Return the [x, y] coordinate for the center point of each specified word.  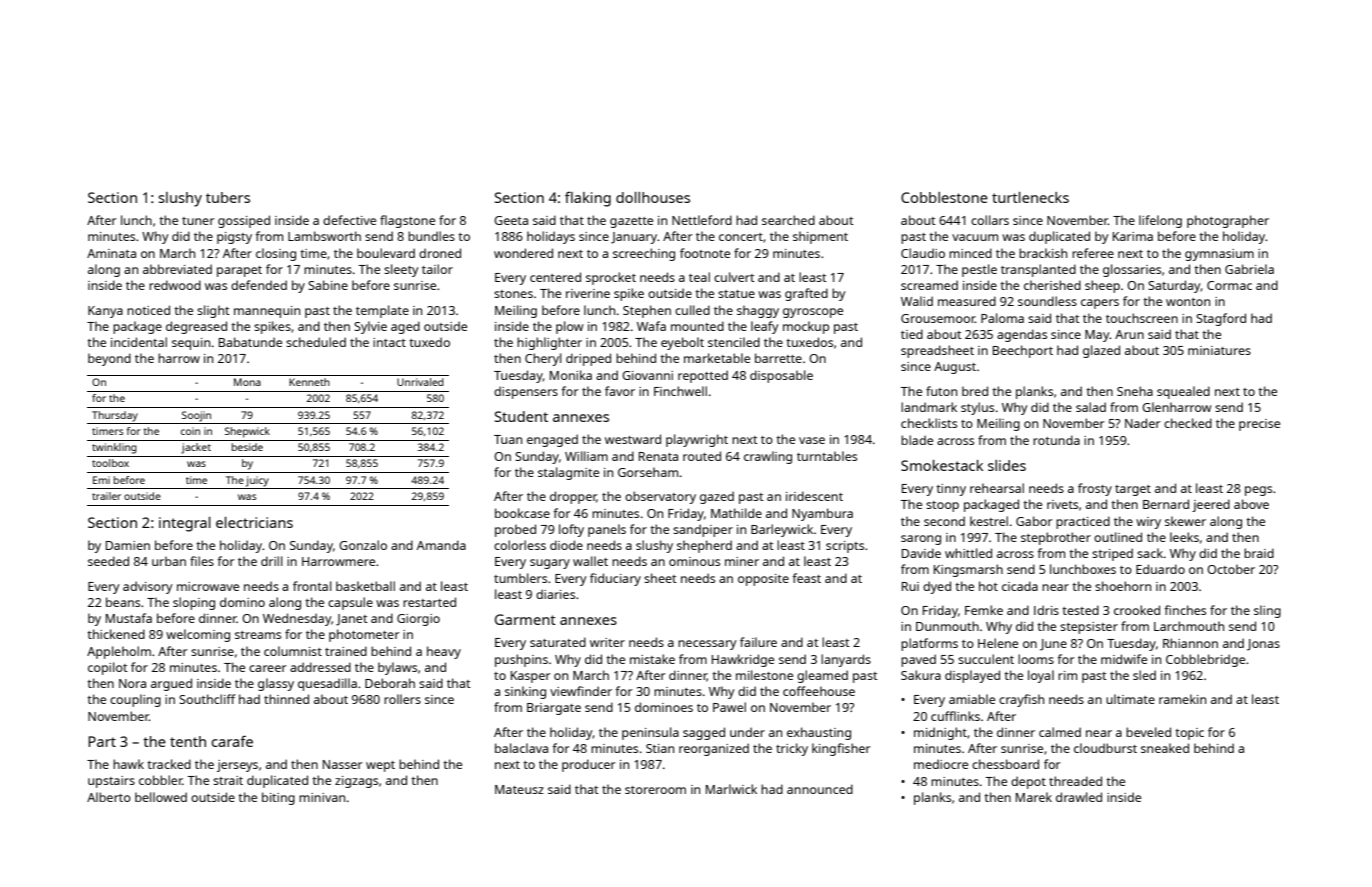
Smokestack [942, 465]
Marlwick [731, 789]
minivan [322, 797]
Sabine [328, 285]
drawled [1079, 797]
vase [812, 440]
